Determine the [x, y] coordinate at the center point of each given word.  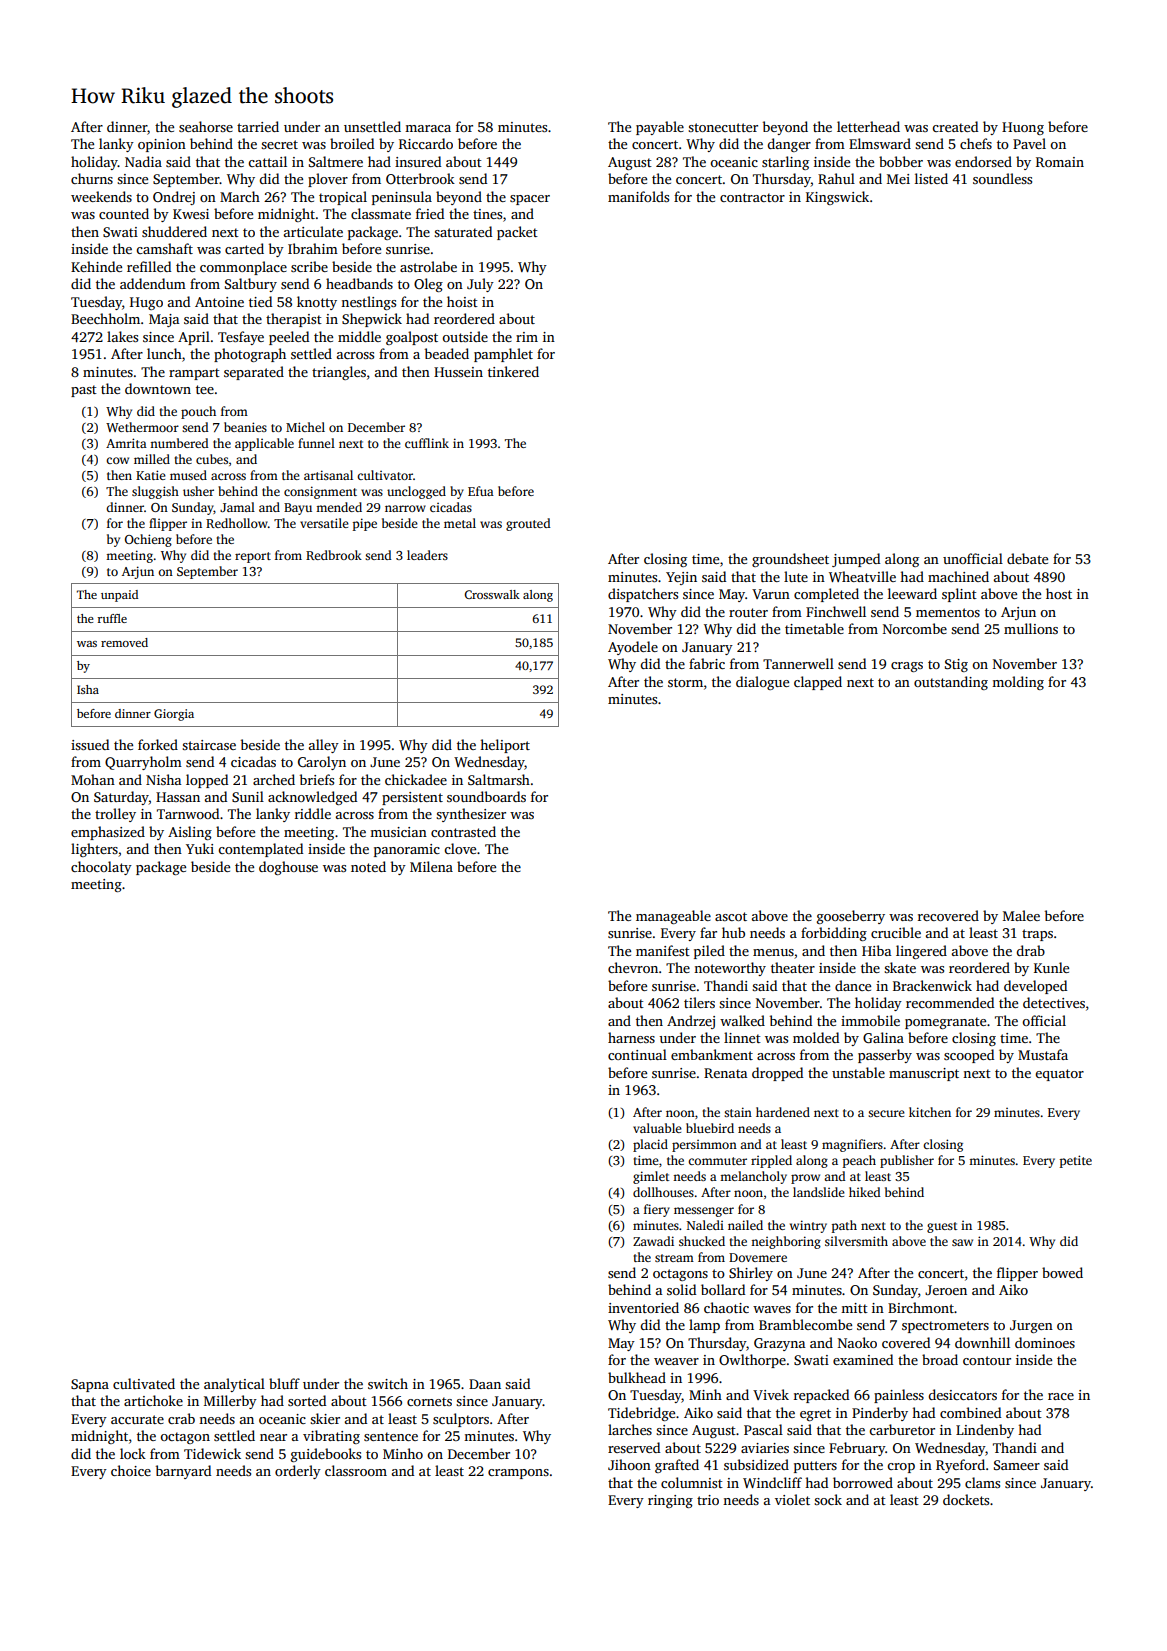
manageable [673, 917]
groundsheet [790, 560]
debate [1027, 558]
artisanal [328, 475]
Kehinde [96, 266]
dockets [966, 1499]
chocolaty [101, 868]
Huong [1023, 128]
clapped [818, 683]
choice [131, 1470]
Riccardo [426, 143]
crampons [518, 1474]
